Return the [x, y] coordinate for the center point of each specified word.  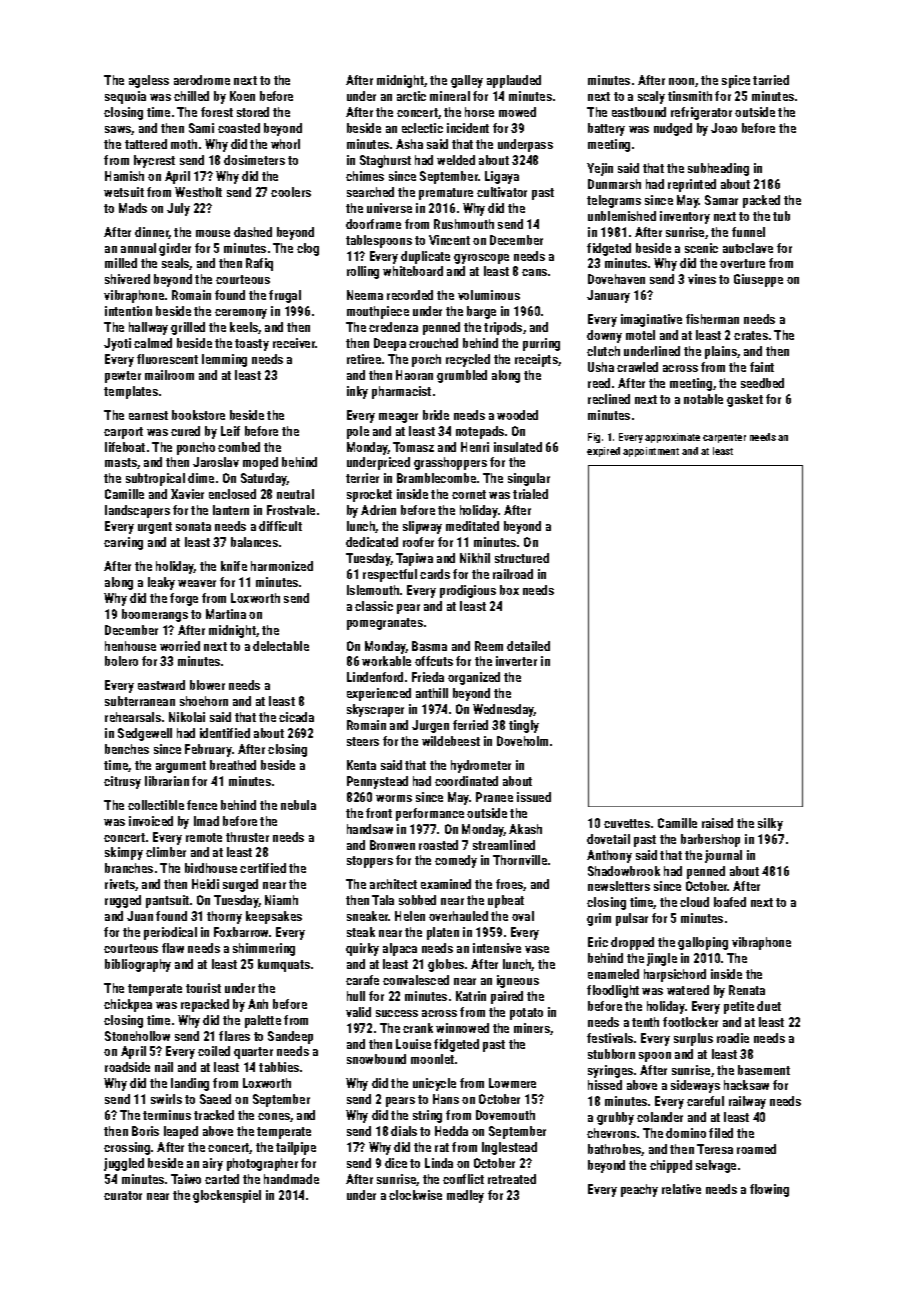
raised [717, 823]
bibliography [138, 965]
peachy [639, 1190]
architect [393, 884]
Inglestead [509, 1148]
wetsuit [124, 192]
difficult [280, 526]
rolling [363, 272]
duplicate [425, 257]
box [509, 590]
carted [222, 1179]
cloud [694, 902]
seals [176, 264]
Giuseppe [758, 280]
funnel [748, 232]
